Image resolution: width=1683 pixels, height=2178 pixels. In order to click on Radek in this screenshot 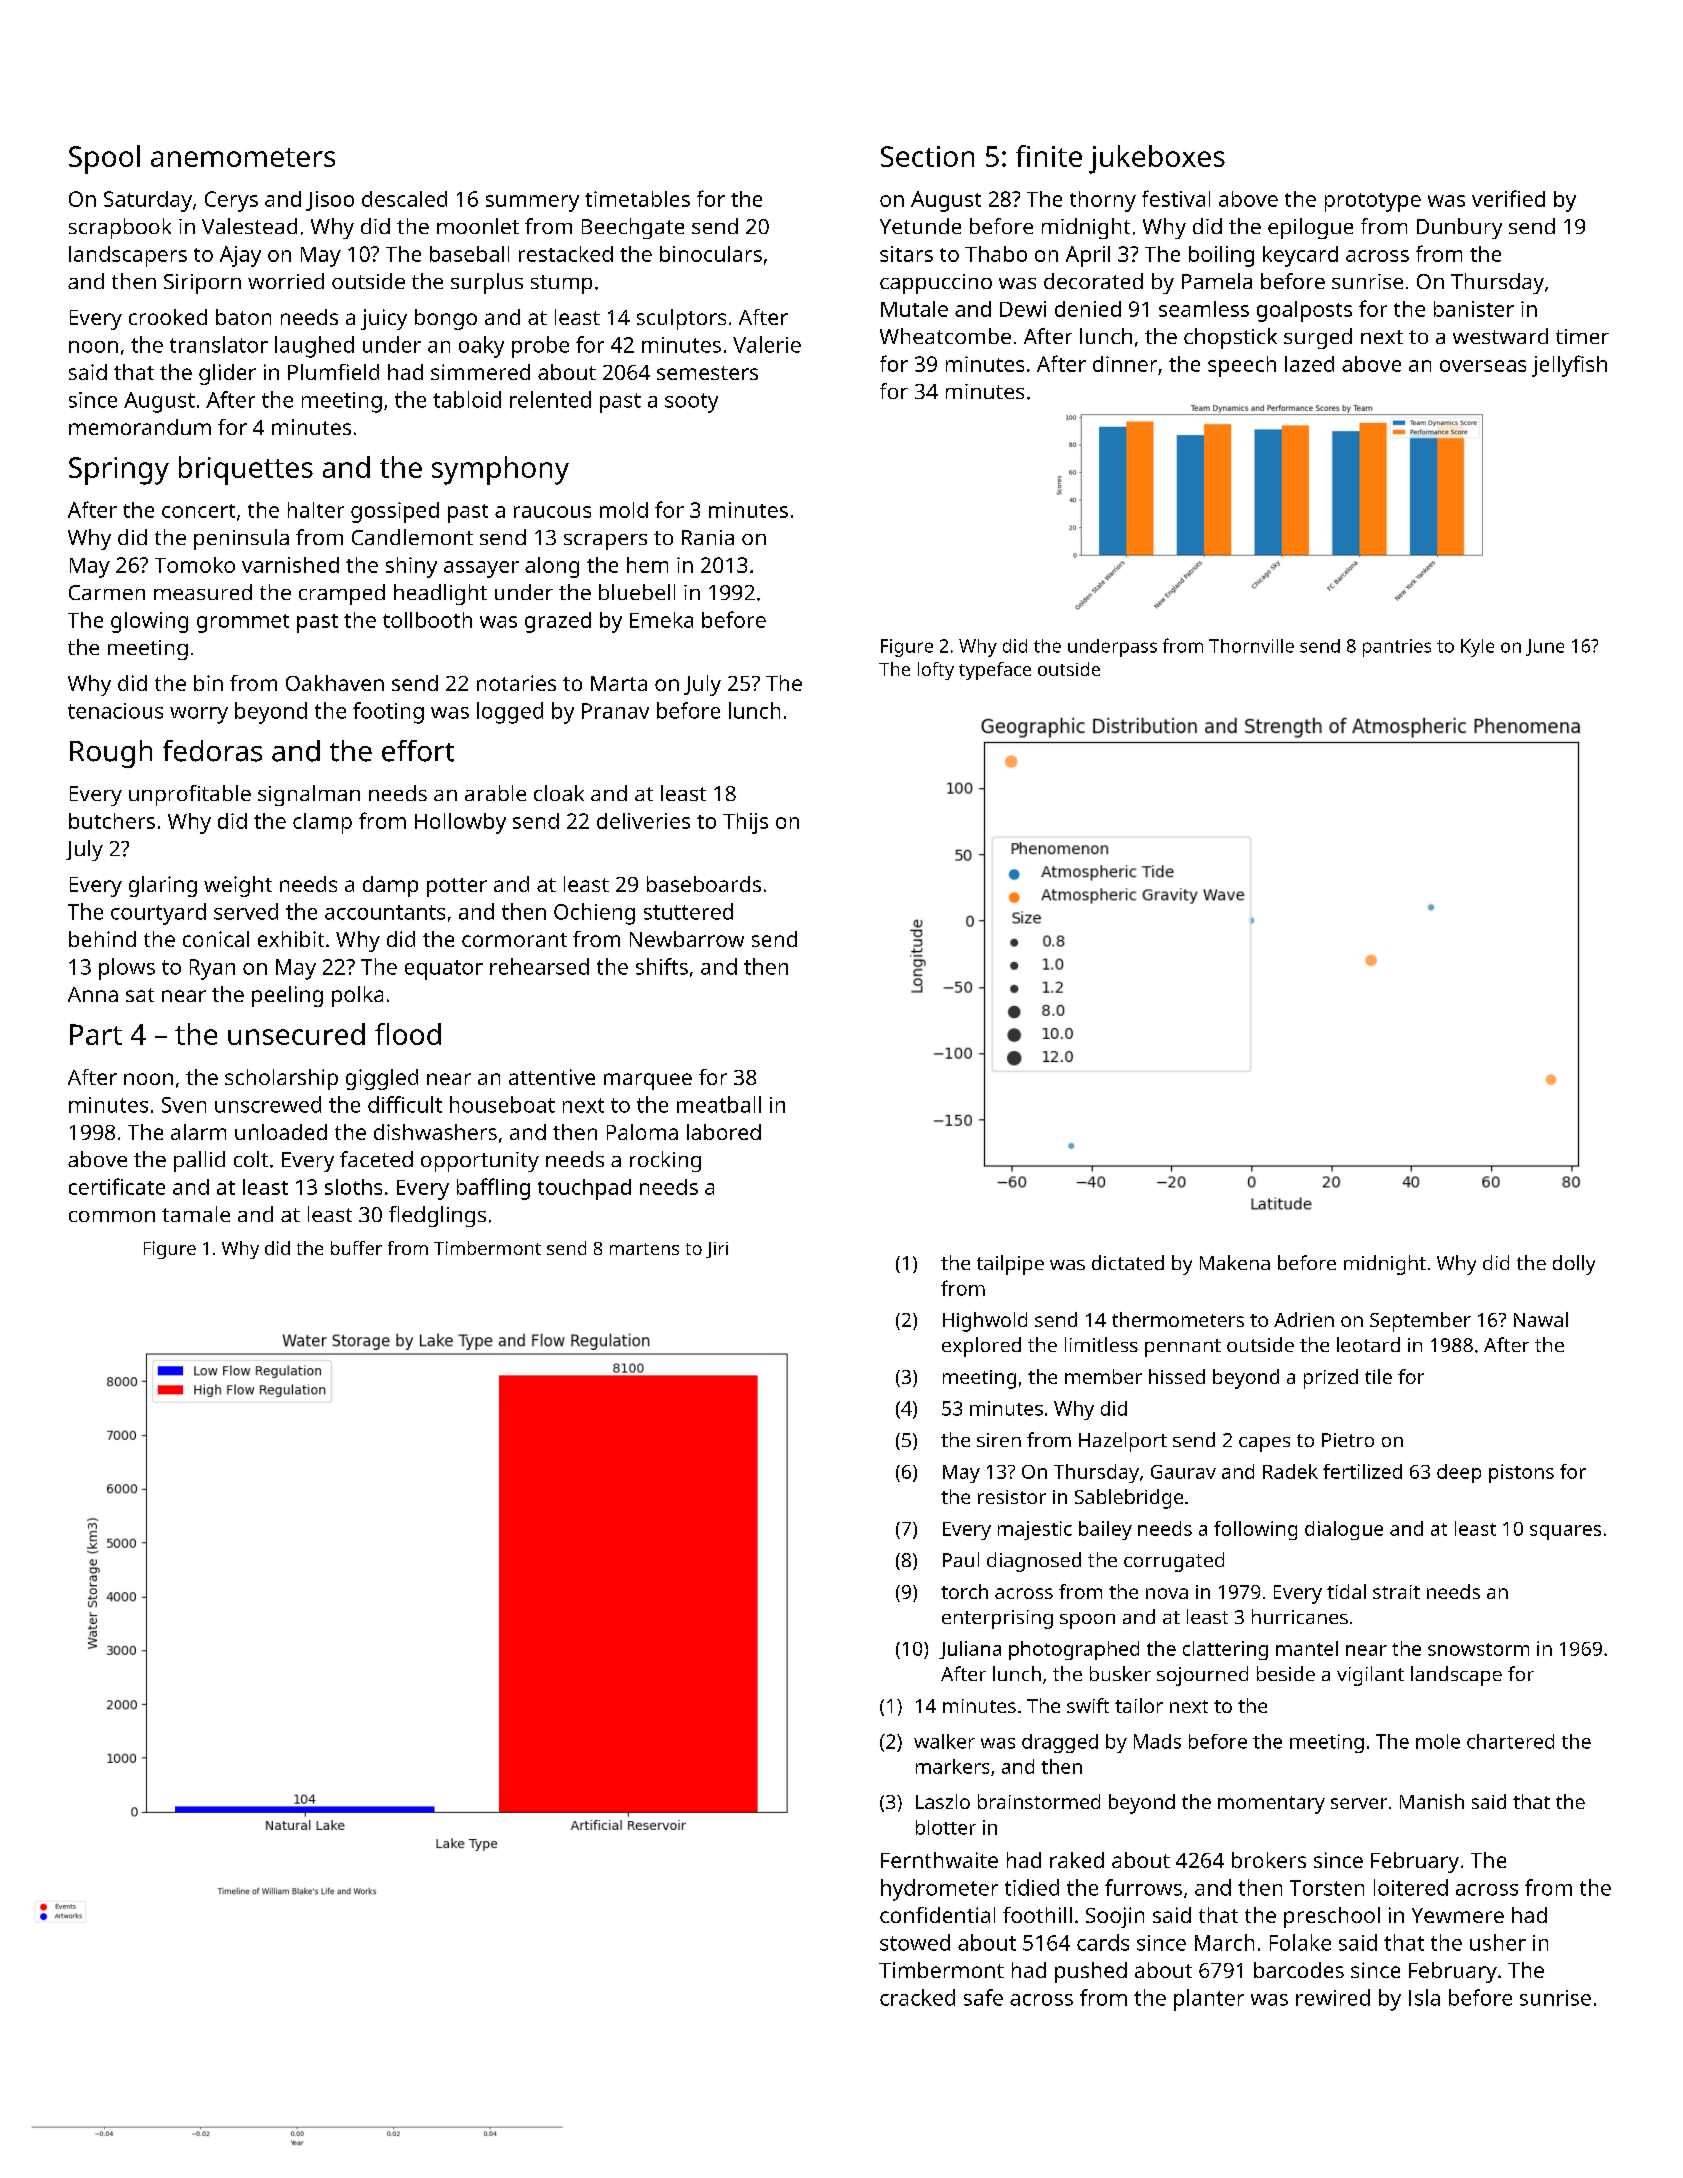, I will do `click(1290, 1471)`.
